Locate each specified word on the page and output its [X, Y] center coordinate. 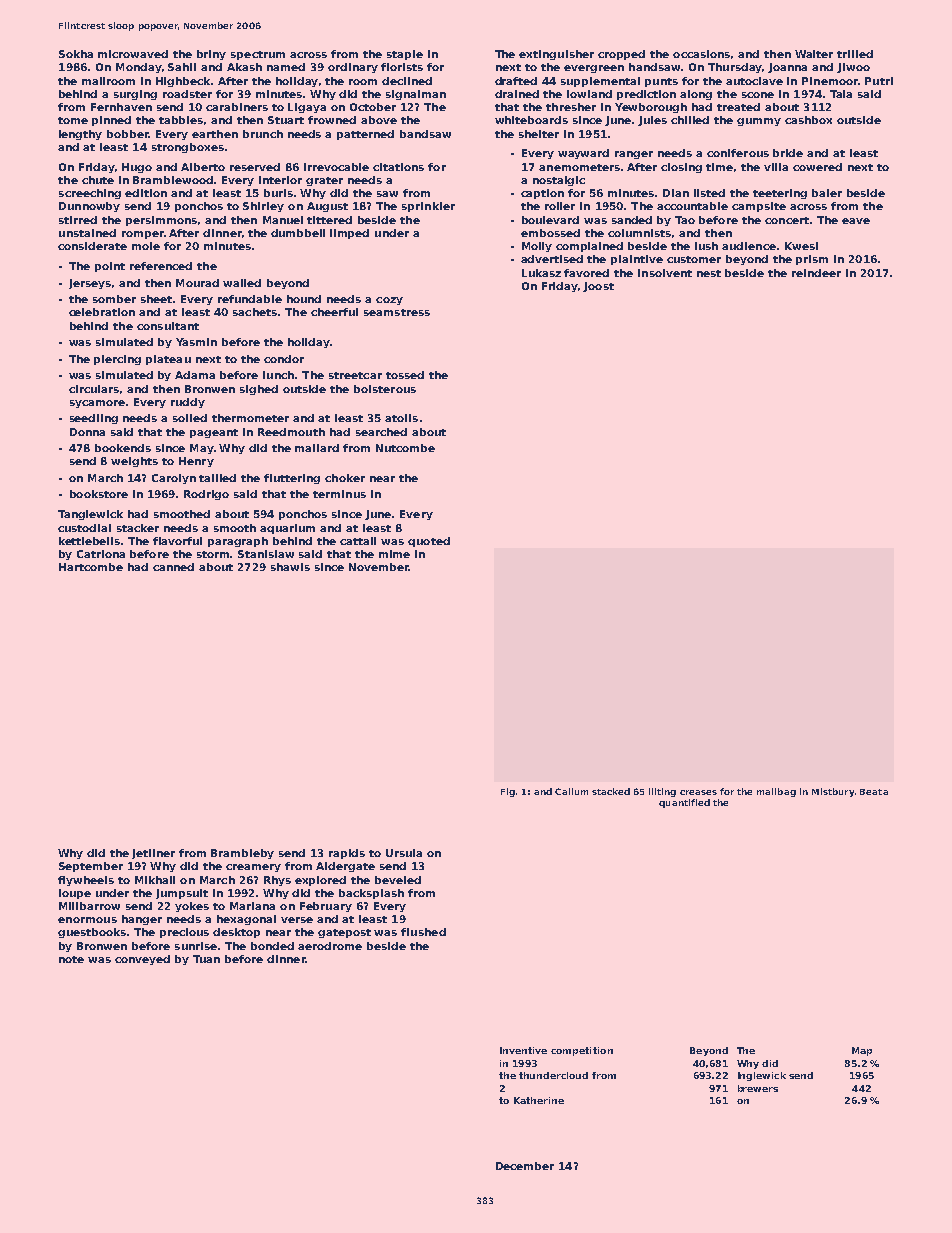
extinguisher [556, 55]
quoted [429, 542]
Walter [814, 54]
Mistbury [833, 792]
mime [394, 554]
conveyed [142, 960]
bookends [123, 448]
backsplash [371, 894]
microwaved [133, 54]
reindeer [816, 273]
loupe [75, 894]
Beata [874, 792]
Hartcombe [91, 567]
